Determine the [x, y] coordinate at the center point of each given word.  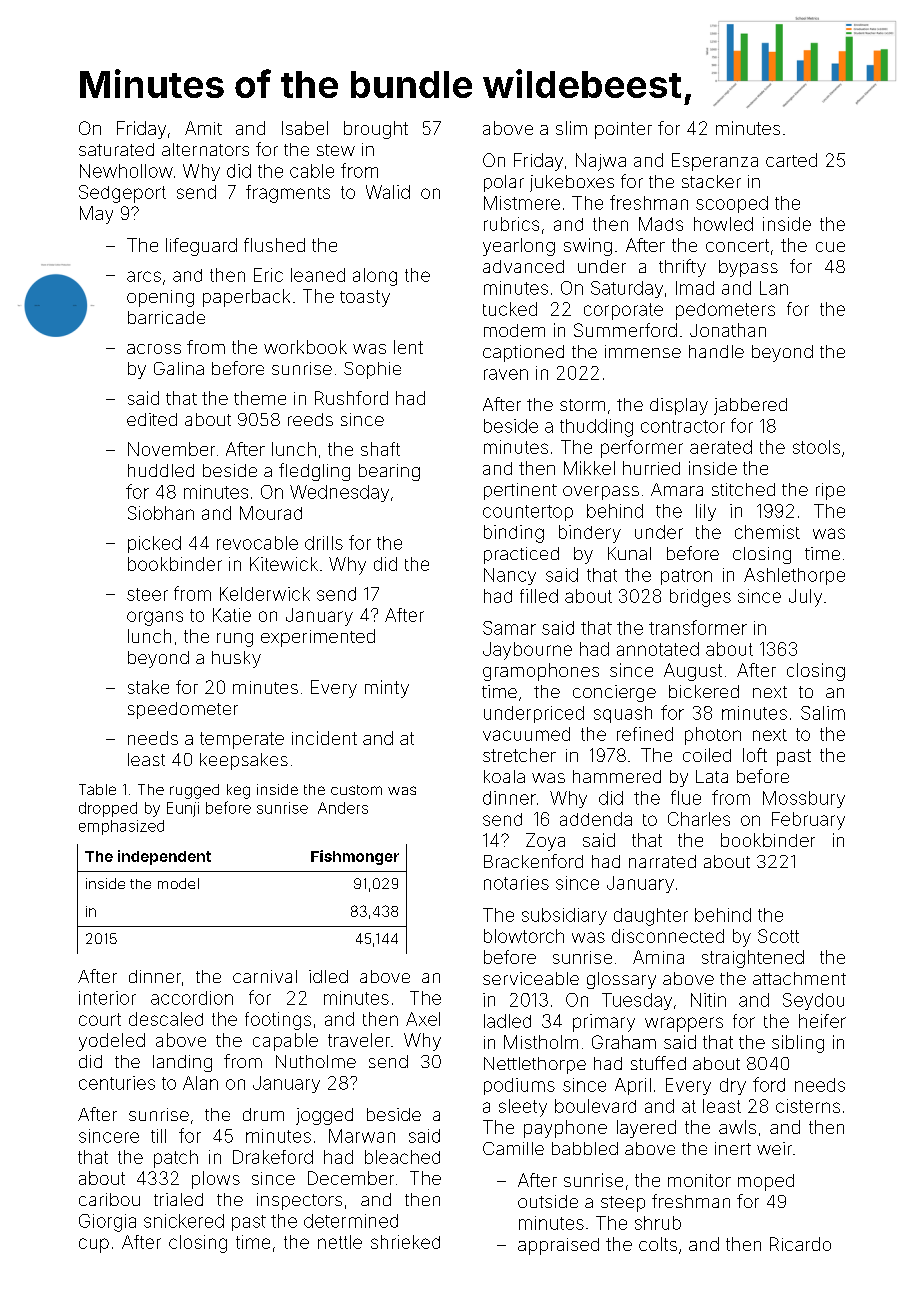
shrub [658, 1223]
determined [351, 1221]
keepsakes [244, 761]
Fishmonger [355, 857]
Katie [232, 615]
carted [791, 160]
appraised [558, 1246]
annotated [658, 649]
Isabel [305, 128]
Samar [509, 628]
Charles [699, 819]
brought [376, 130]
